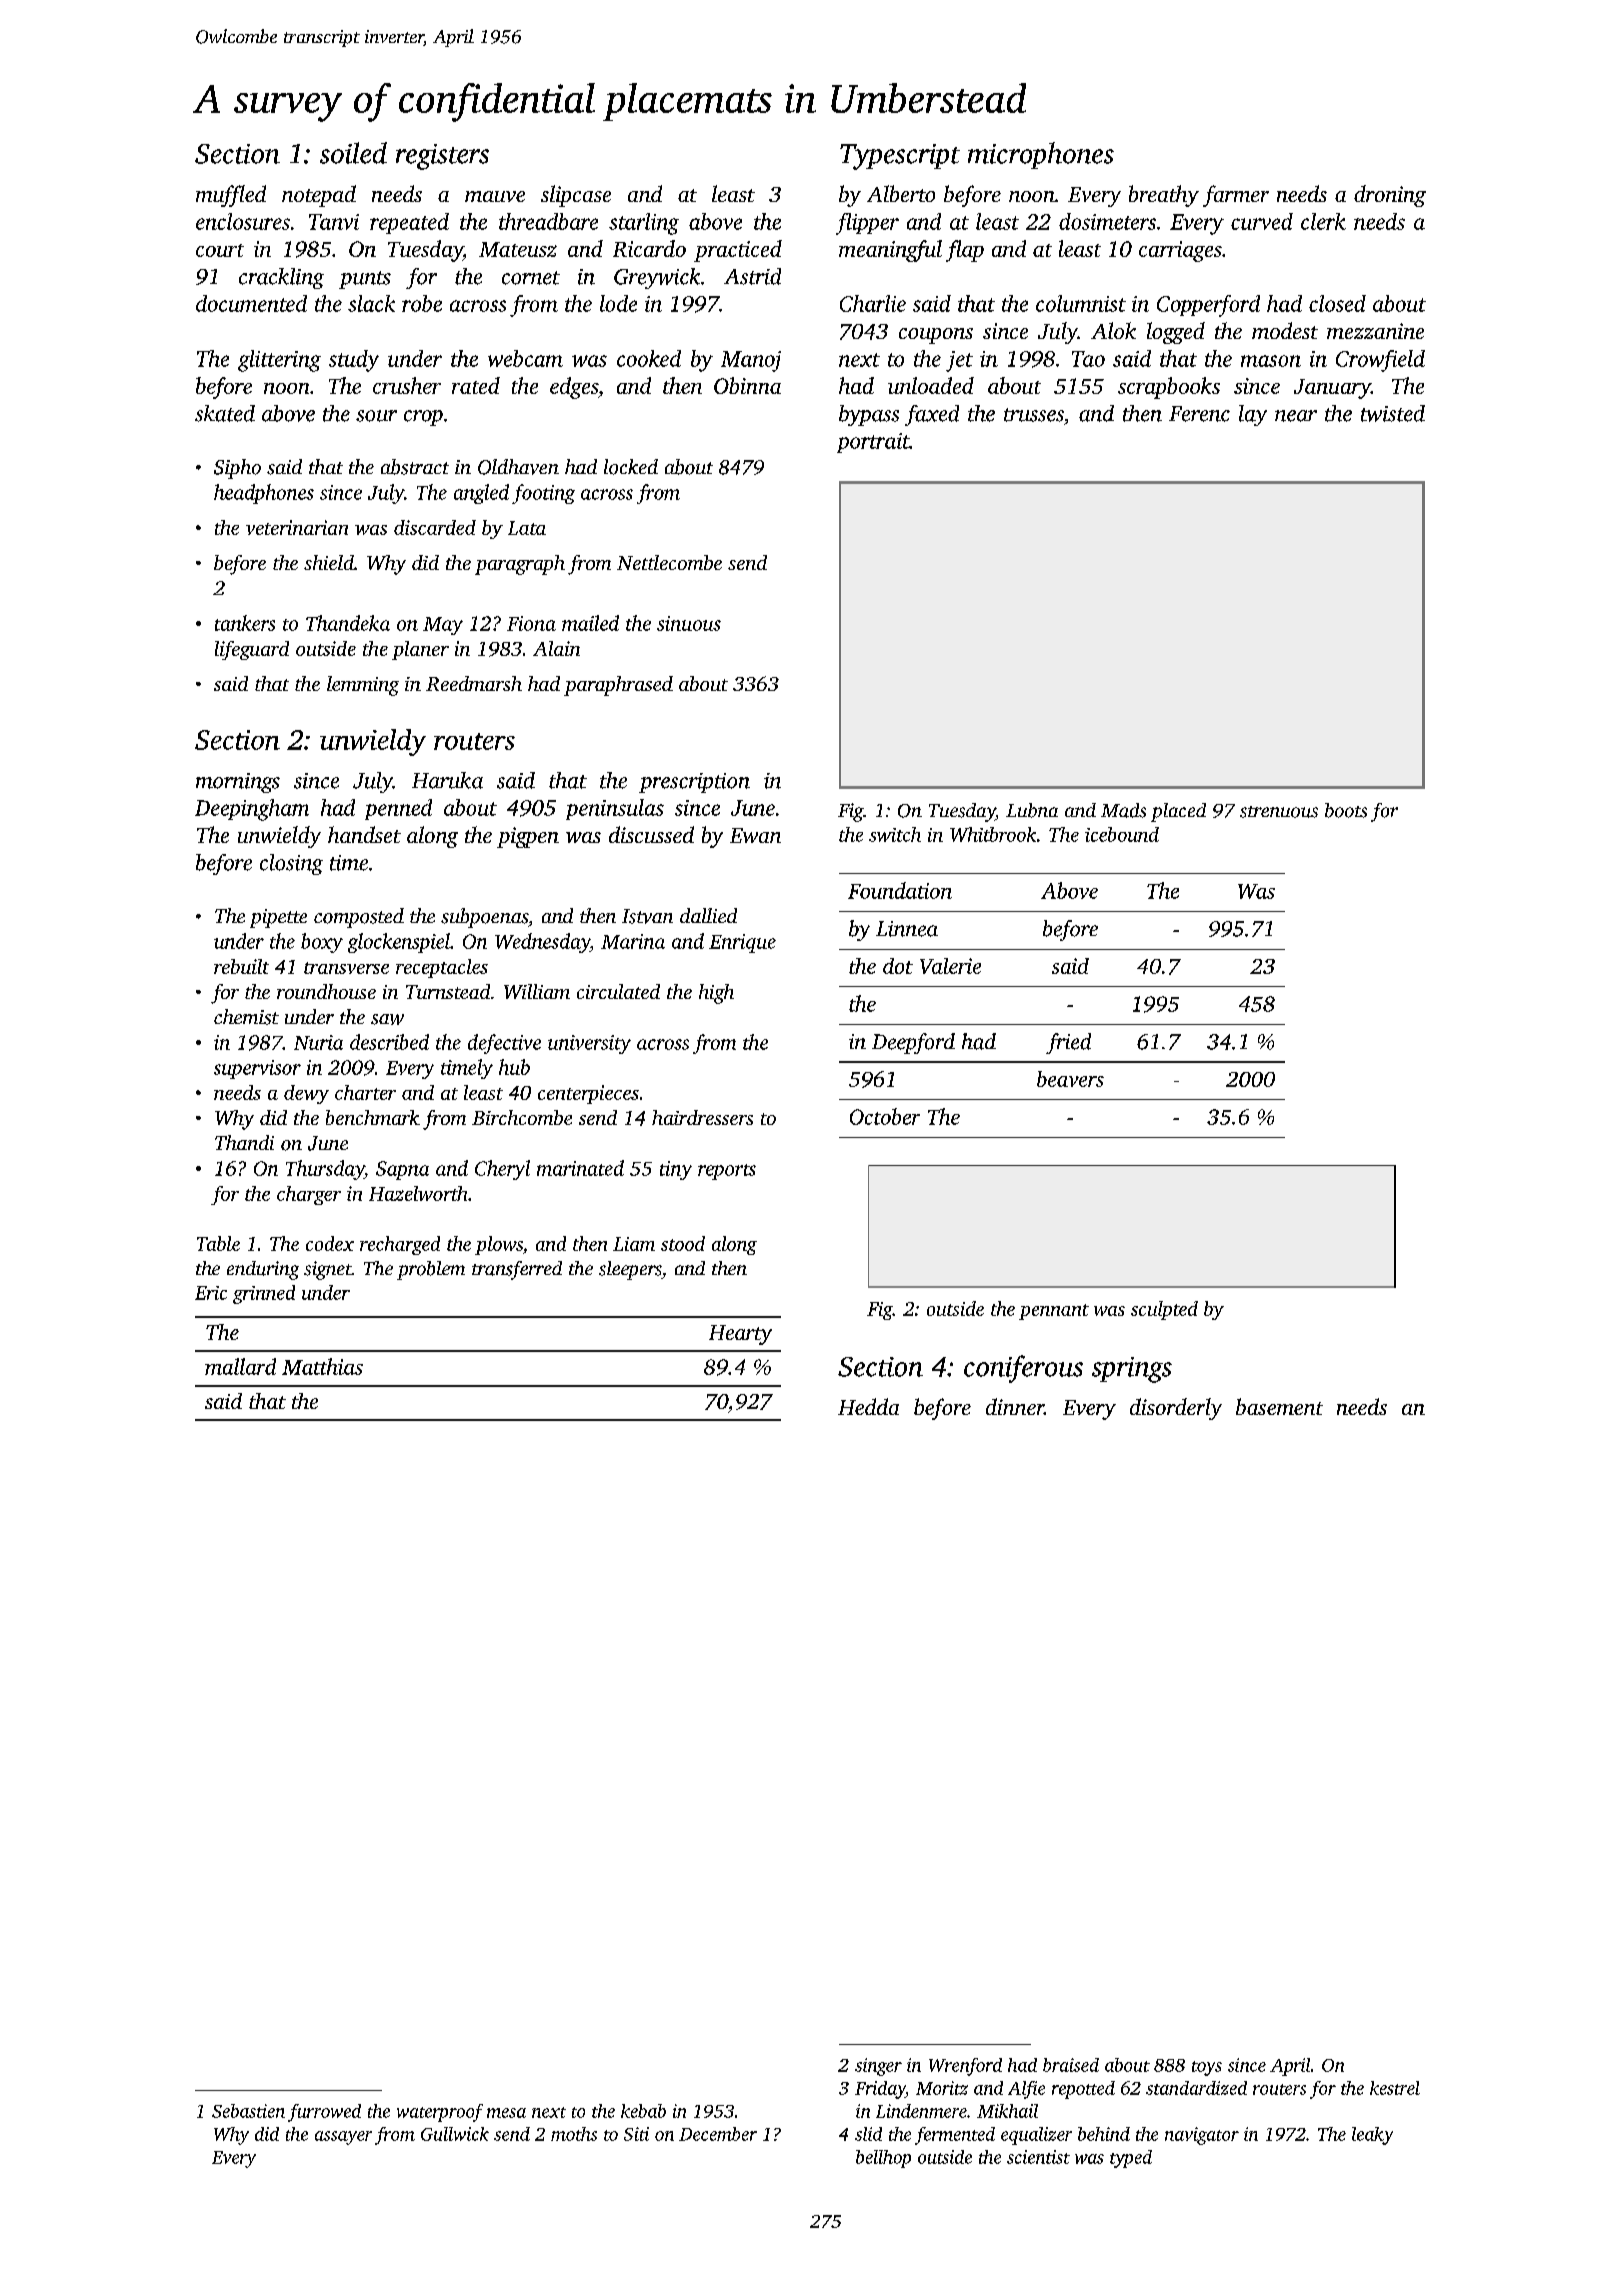  What do you see at coordinates (1390, 196) in the screenshot?
I see `droning` at bounding box center [1390, 196].
